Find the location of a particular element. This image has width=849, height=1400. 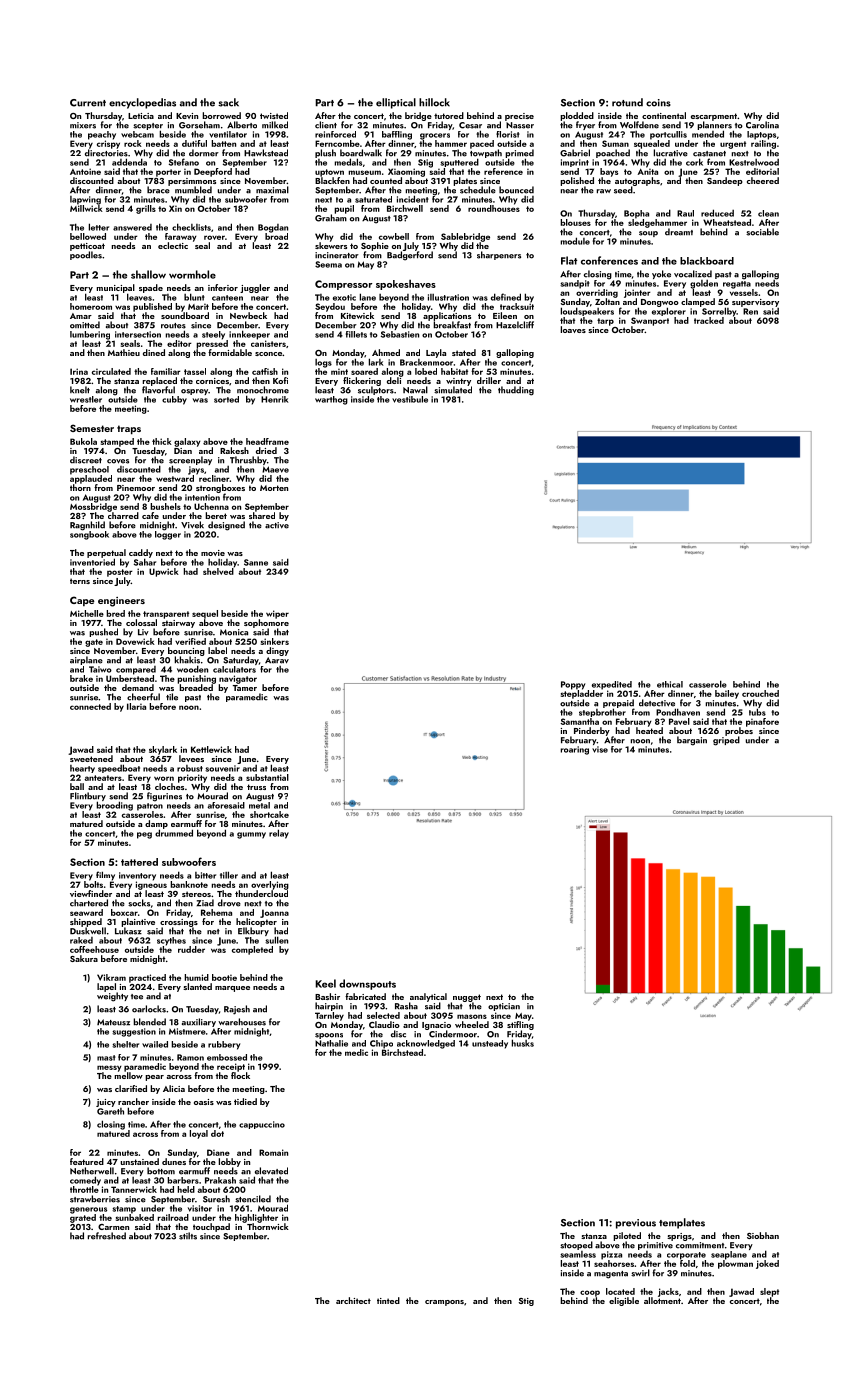

stepbrother is located at coordinates (602, 712).
